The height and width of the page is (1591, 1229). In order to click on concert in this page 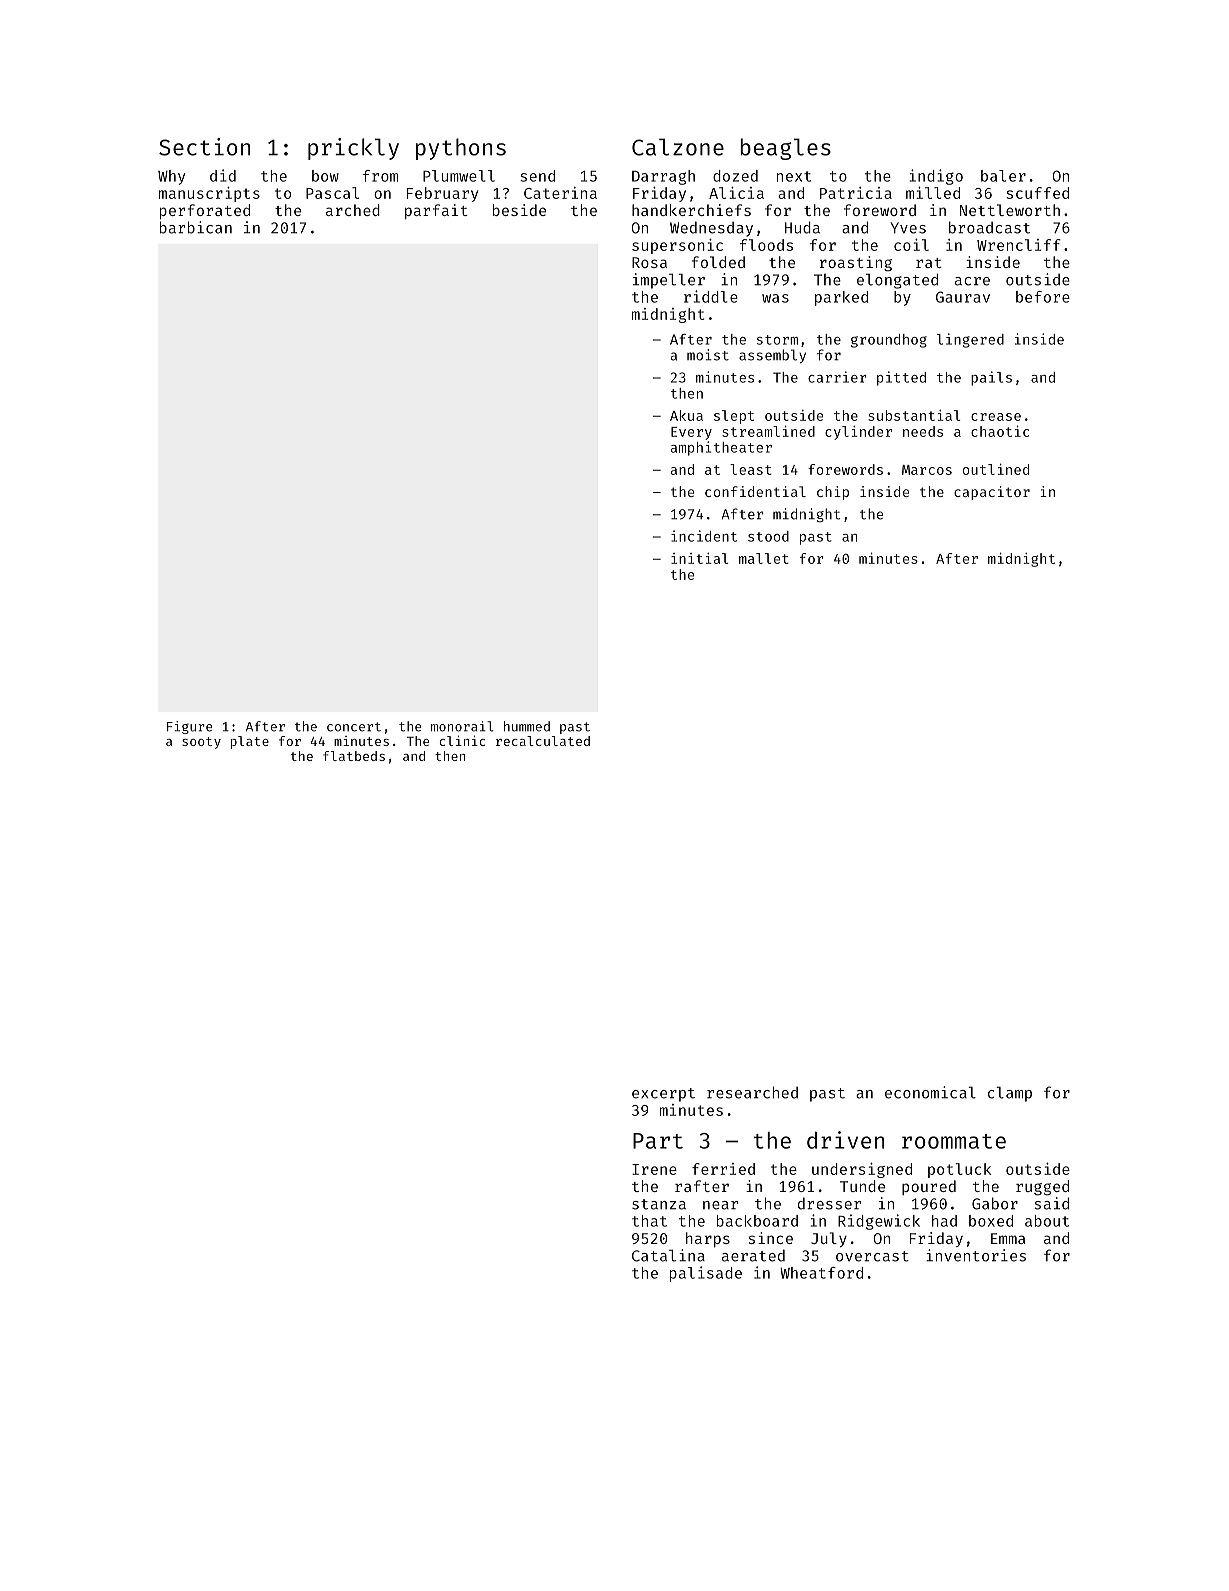, I will do `click(354, 727)`.
